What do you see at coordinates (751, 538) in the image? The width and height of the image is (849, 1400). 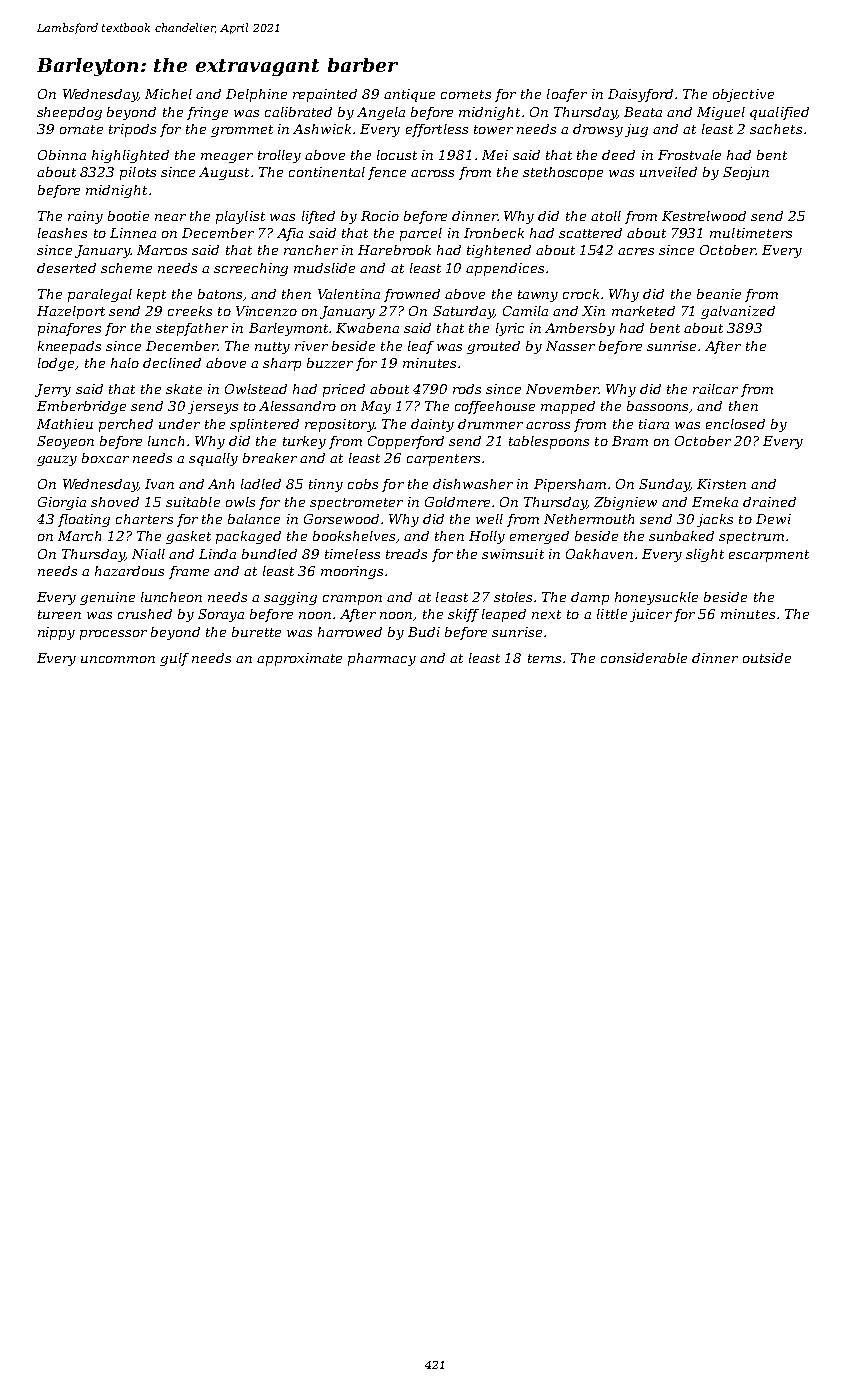 I see `spectrum` at bounding box center [751, 538].
